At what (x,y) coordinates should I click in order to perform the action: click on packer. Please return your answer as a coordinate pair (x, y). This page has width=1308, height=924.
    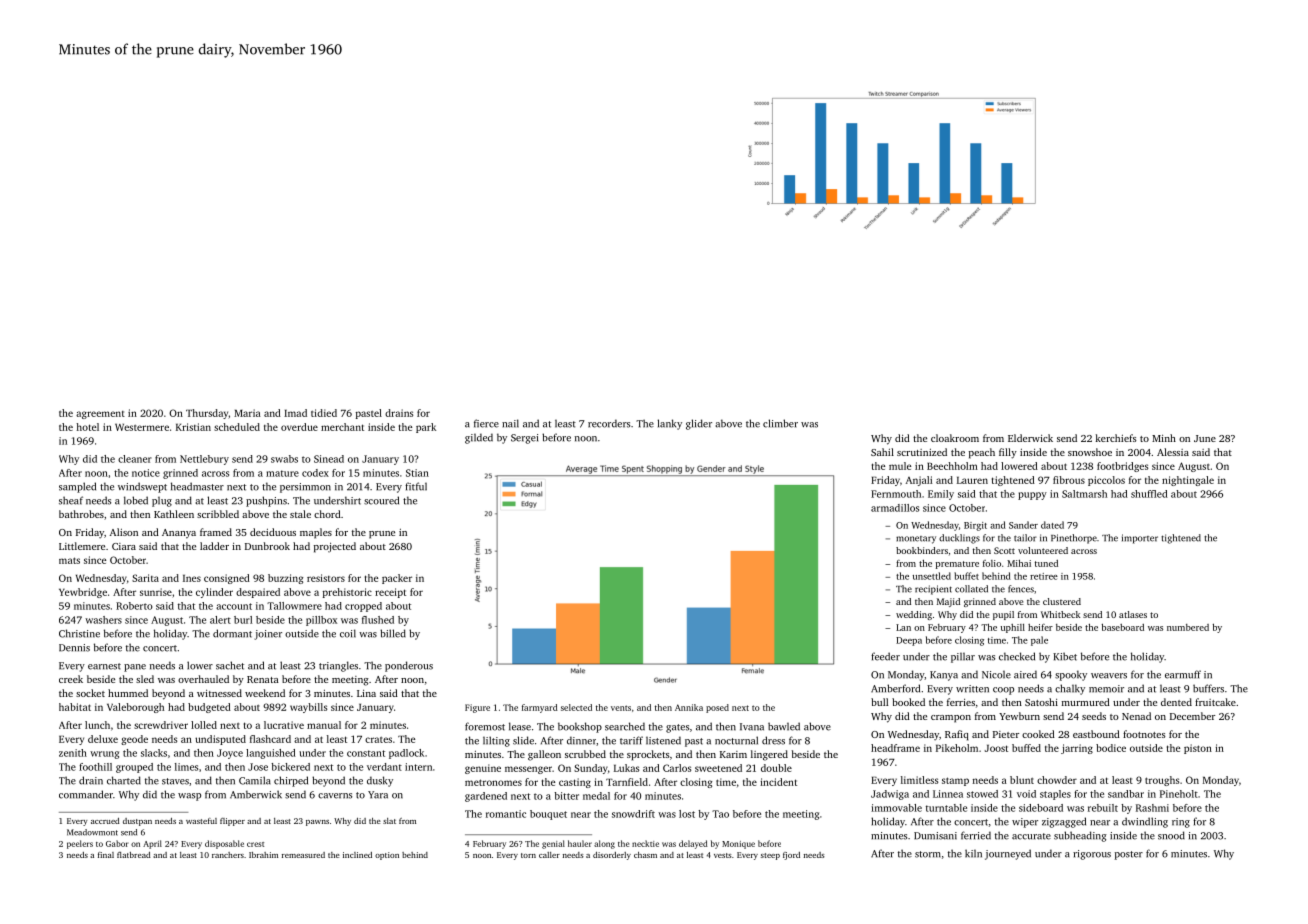
    Looking at the image, I should click on (397, 579).
